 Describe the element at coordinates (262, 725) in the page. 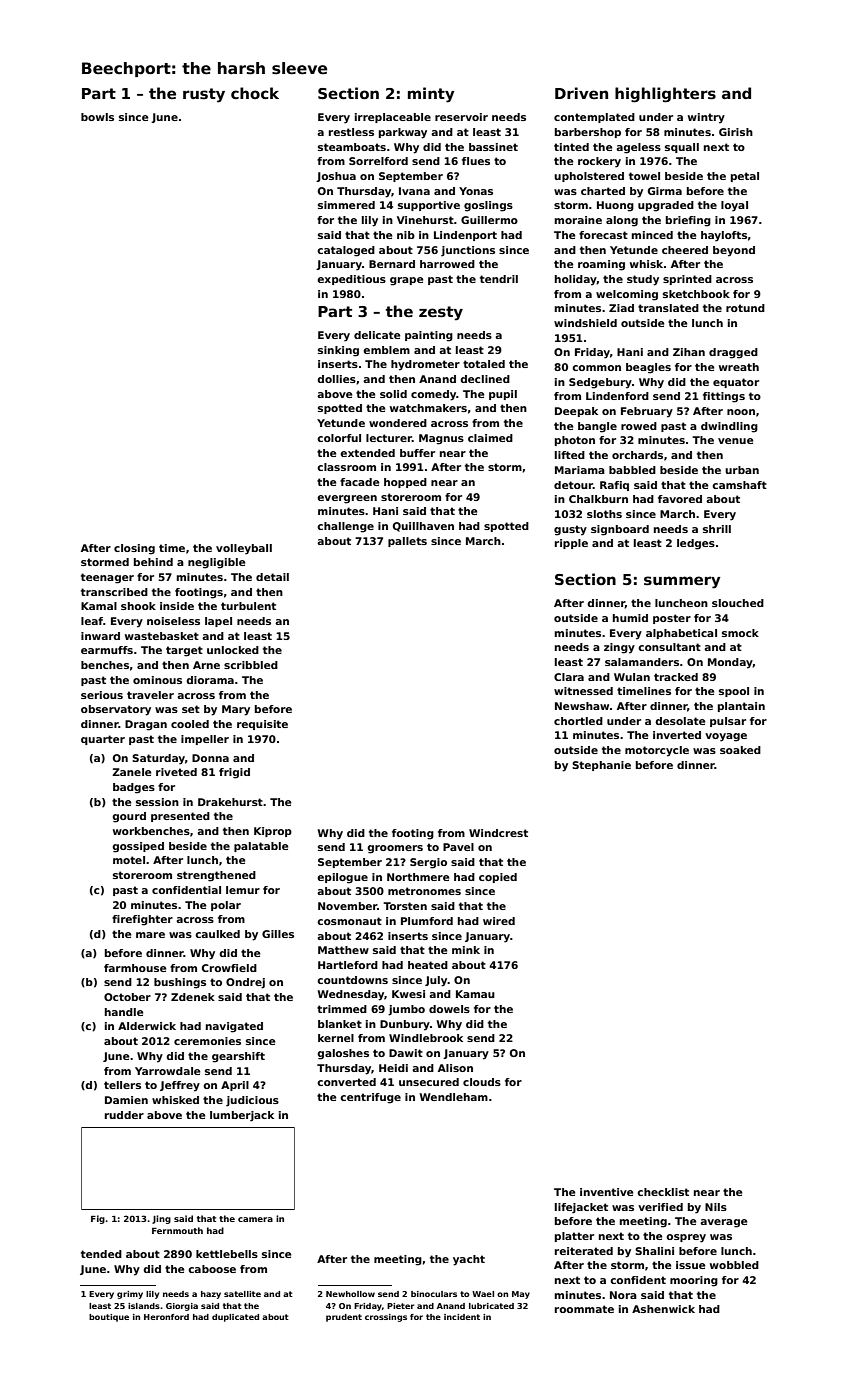

I see `requisite` at that location.
